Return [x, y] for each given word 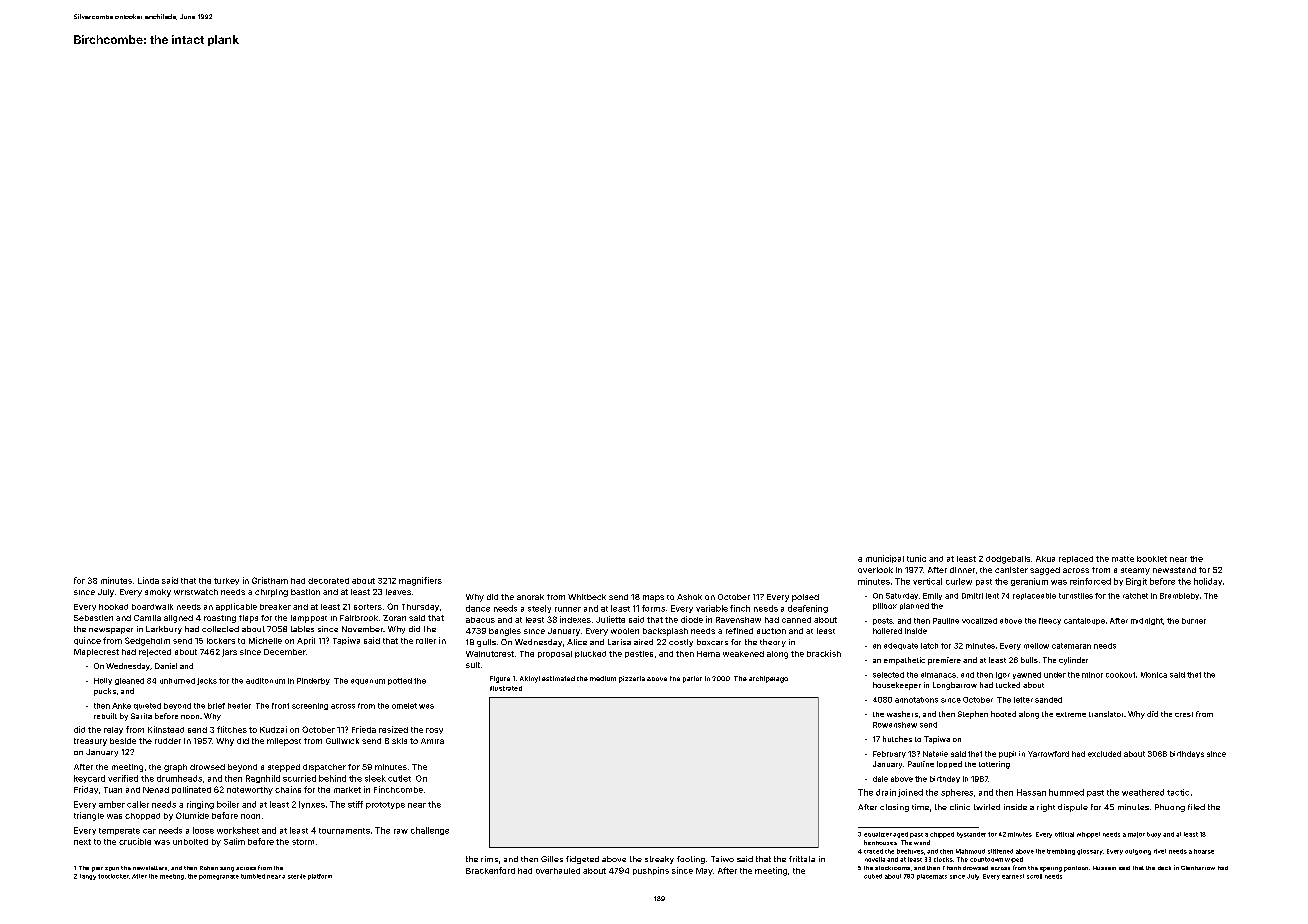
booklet [1152, 559]
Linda [148, 580]
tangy [88, 877]
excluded [1104, 754]
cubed [873, 876]
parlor [692, 679]
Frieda [364, 729]
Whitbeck [587, 597]
